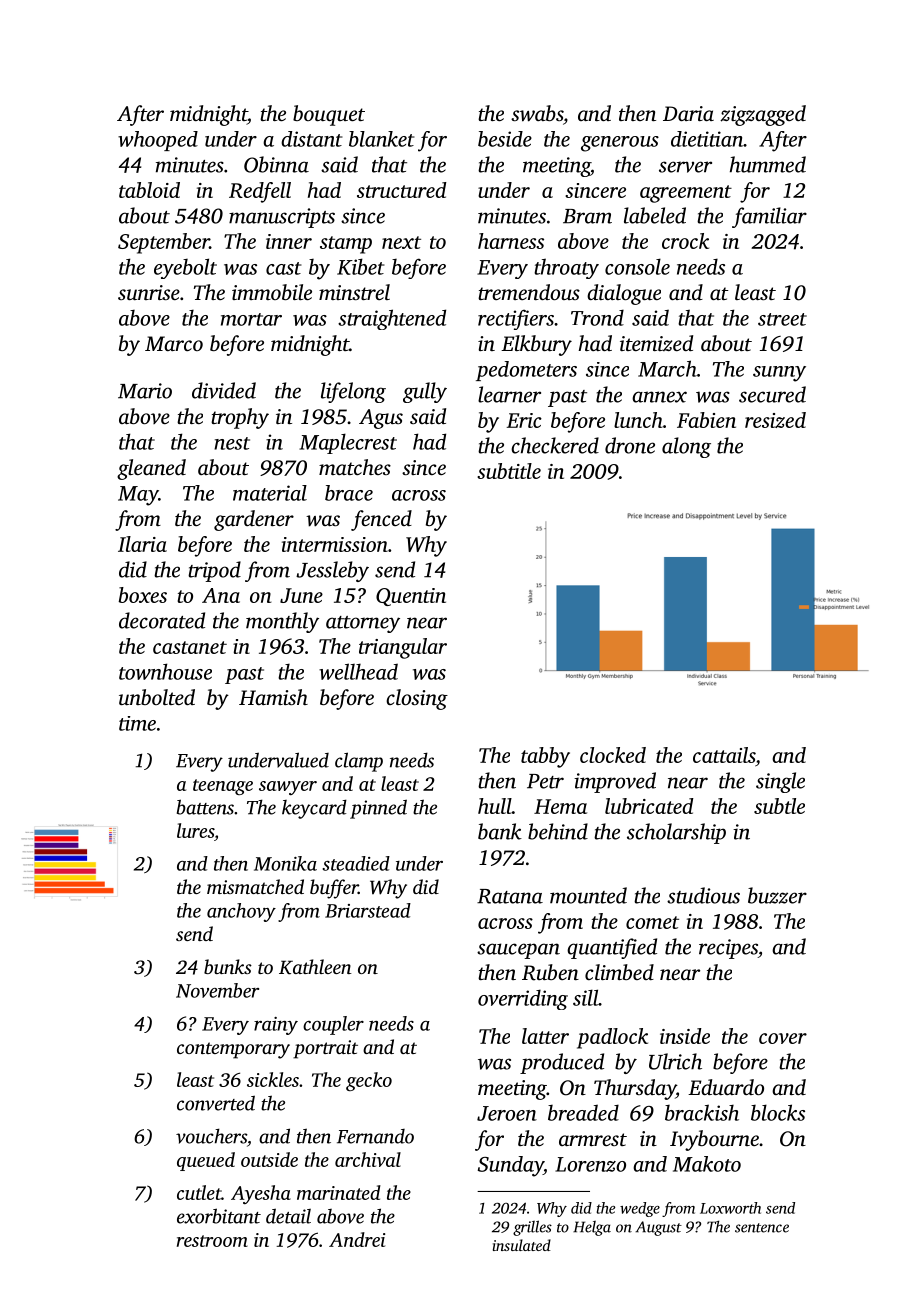  Describe the element at coordinates (724, 755) in the screenshot. I see `cattails` at that location.
